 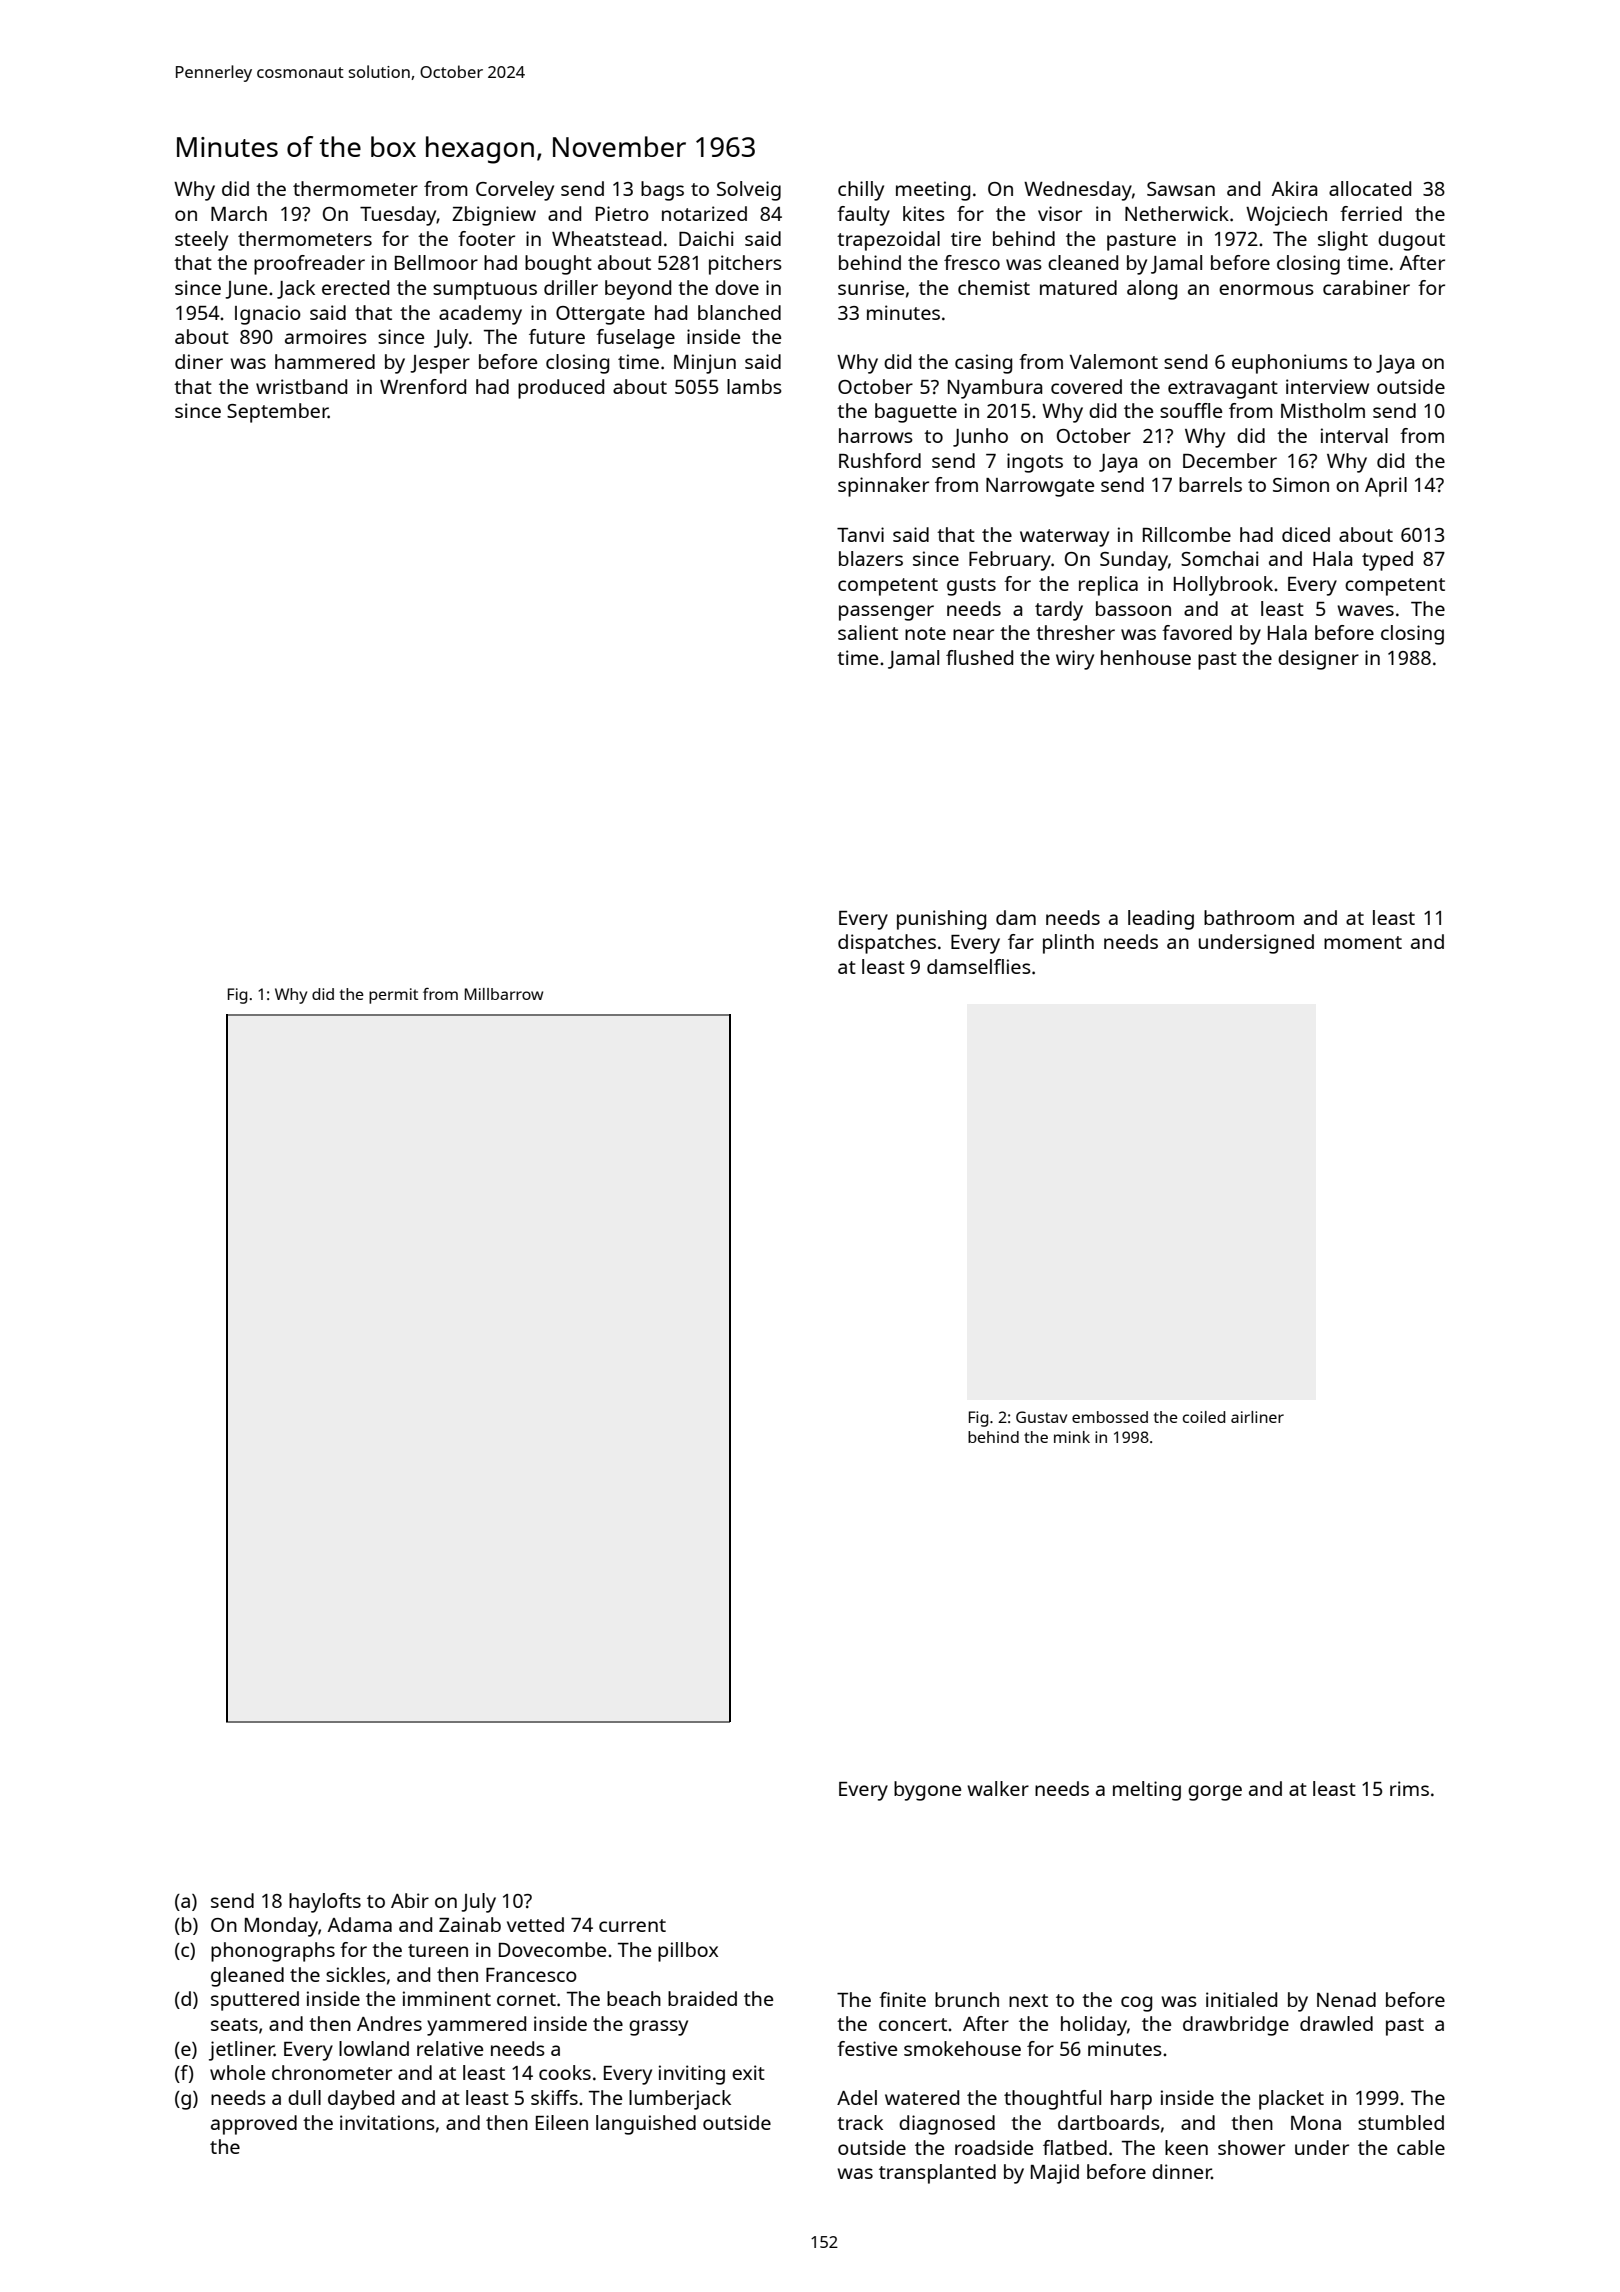 I want to click on airliner, so click(x=1257, y=1417).
